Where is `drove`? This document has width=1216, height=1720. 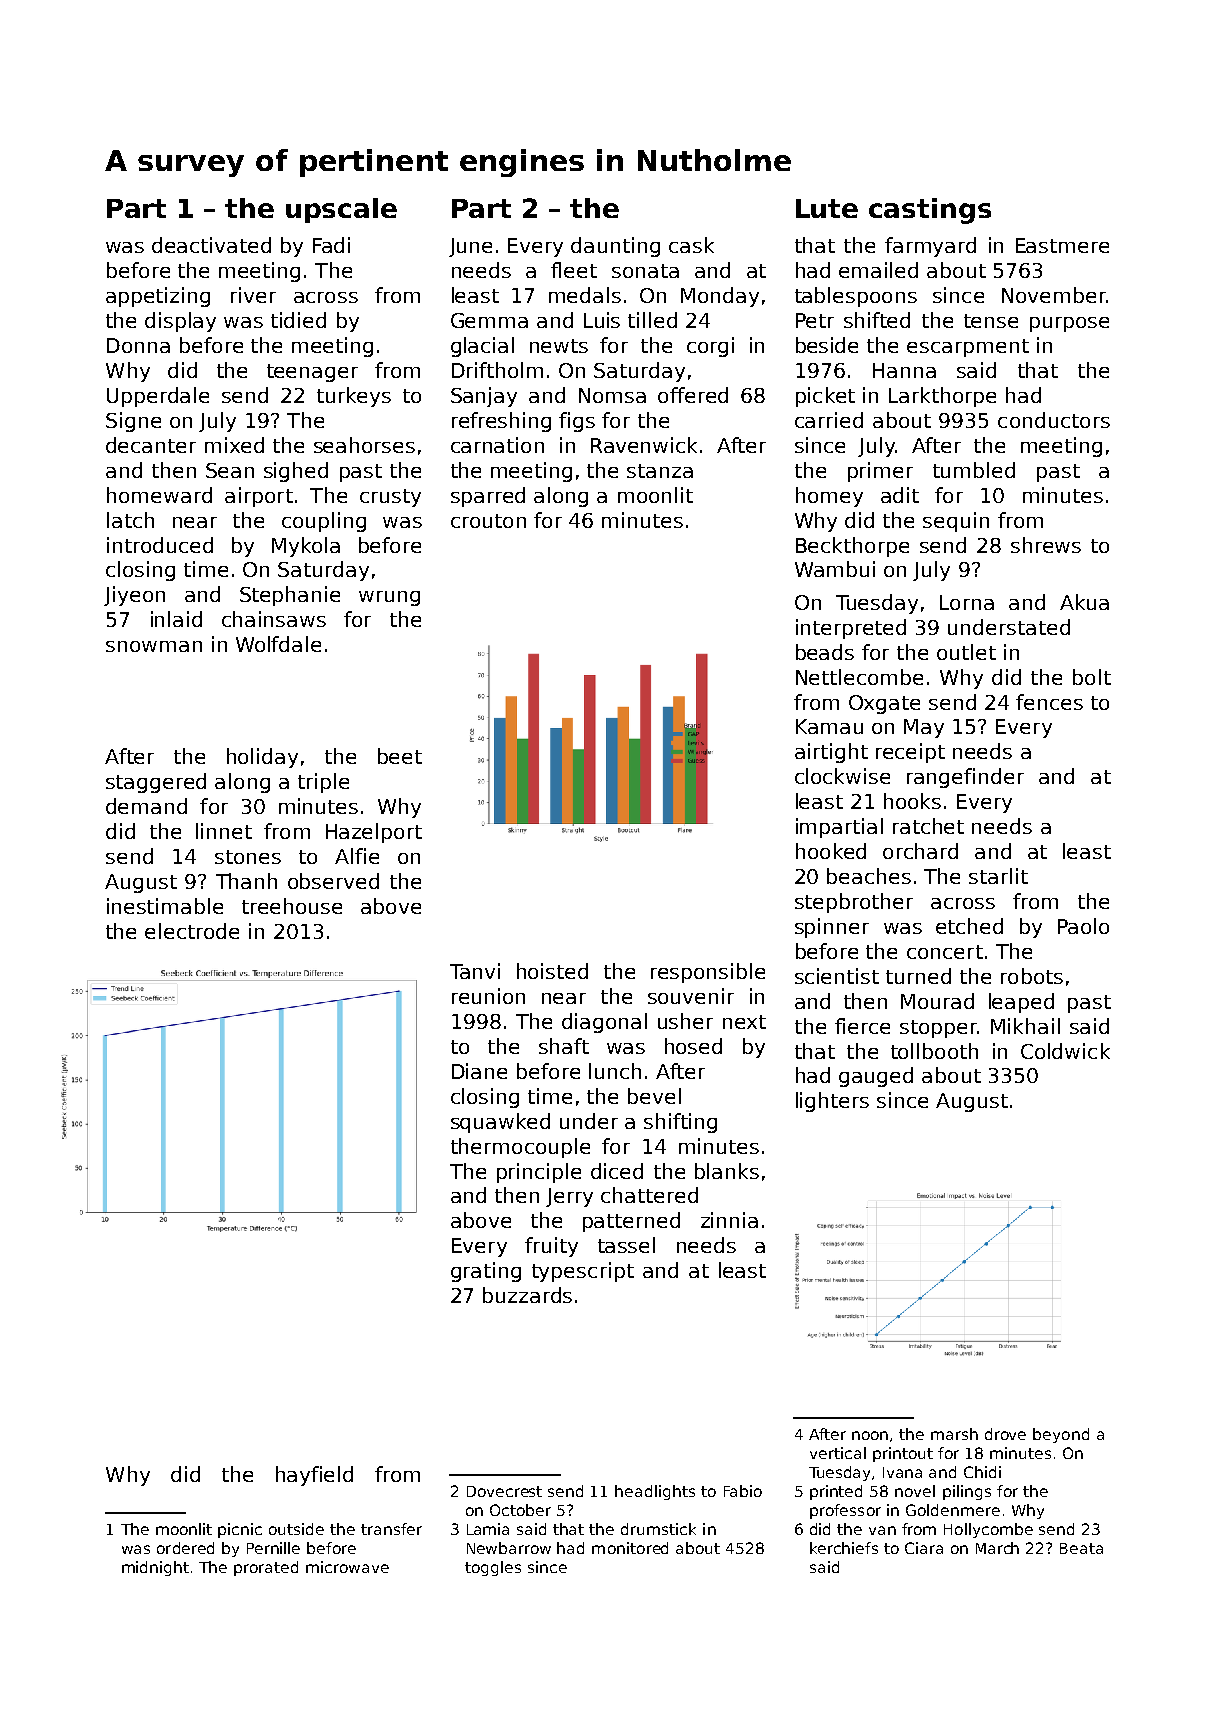 drove is located at coordinates (1005, 1434).
